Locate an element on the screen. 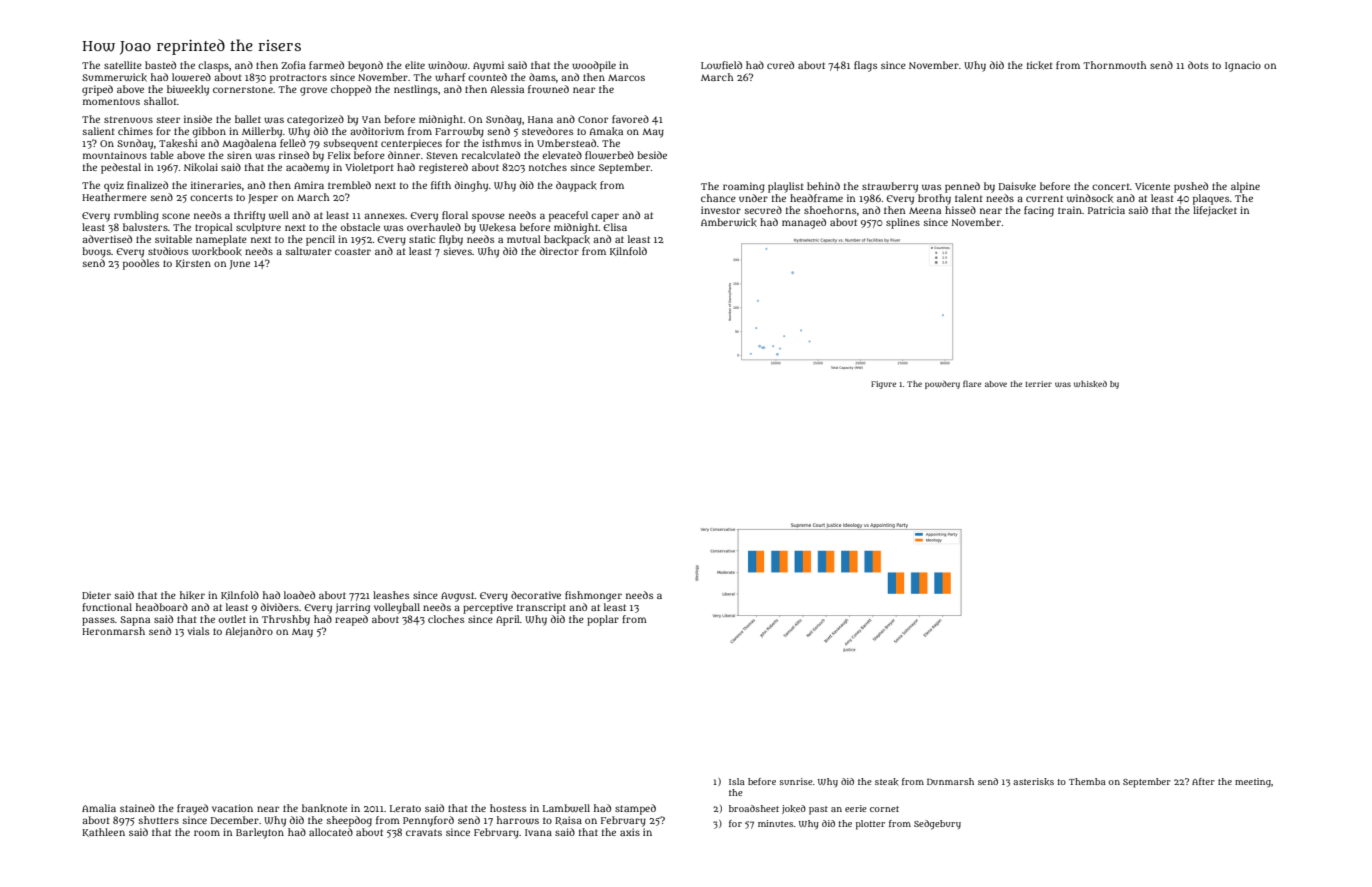  minutes is located at coordinates (775, 823).
